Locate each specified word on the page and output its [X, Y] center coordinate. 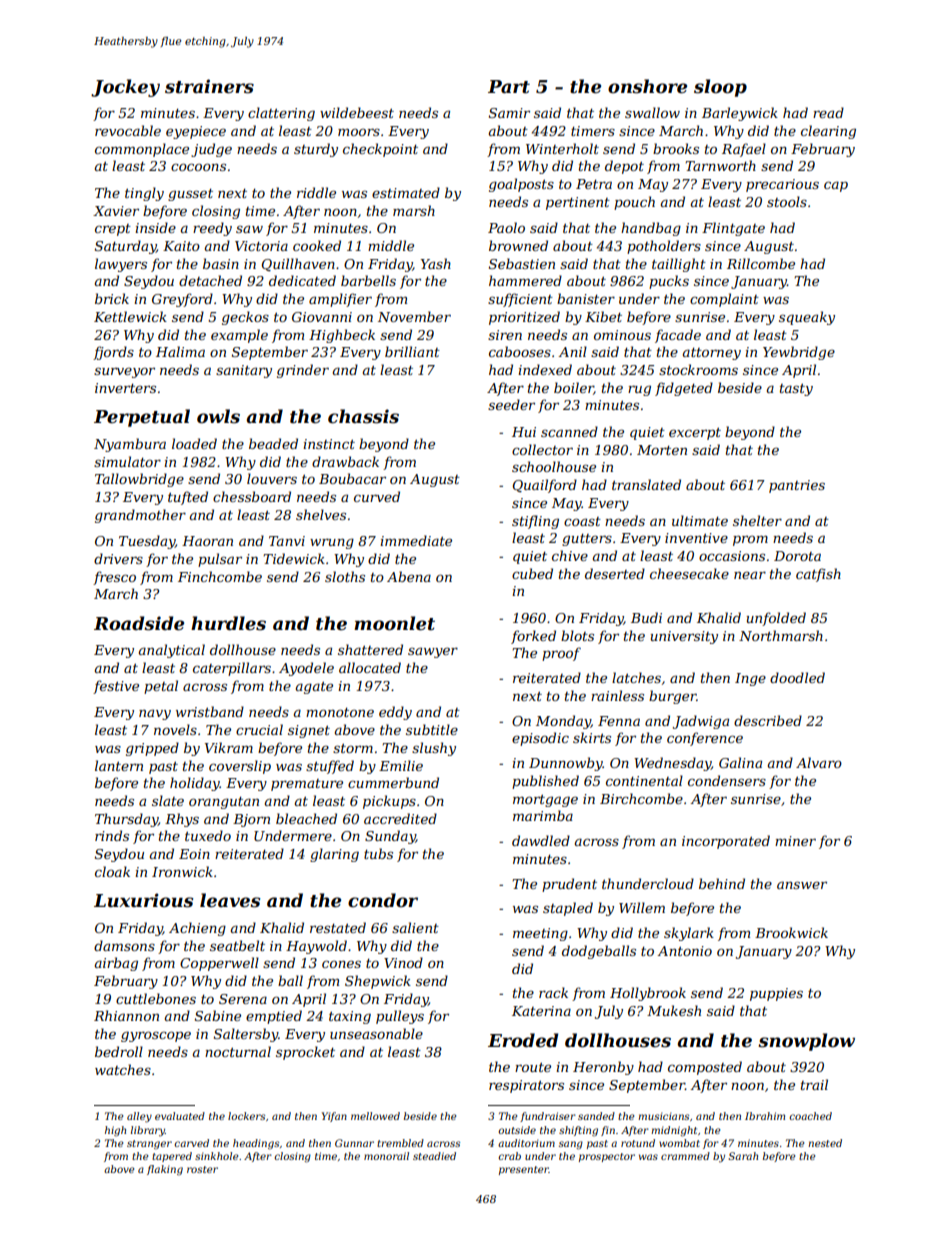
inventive [696, 538]
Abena [409, 576]
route [533, 1067]
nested [825, 1143]
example [239, 336]
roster [202, 1169]
